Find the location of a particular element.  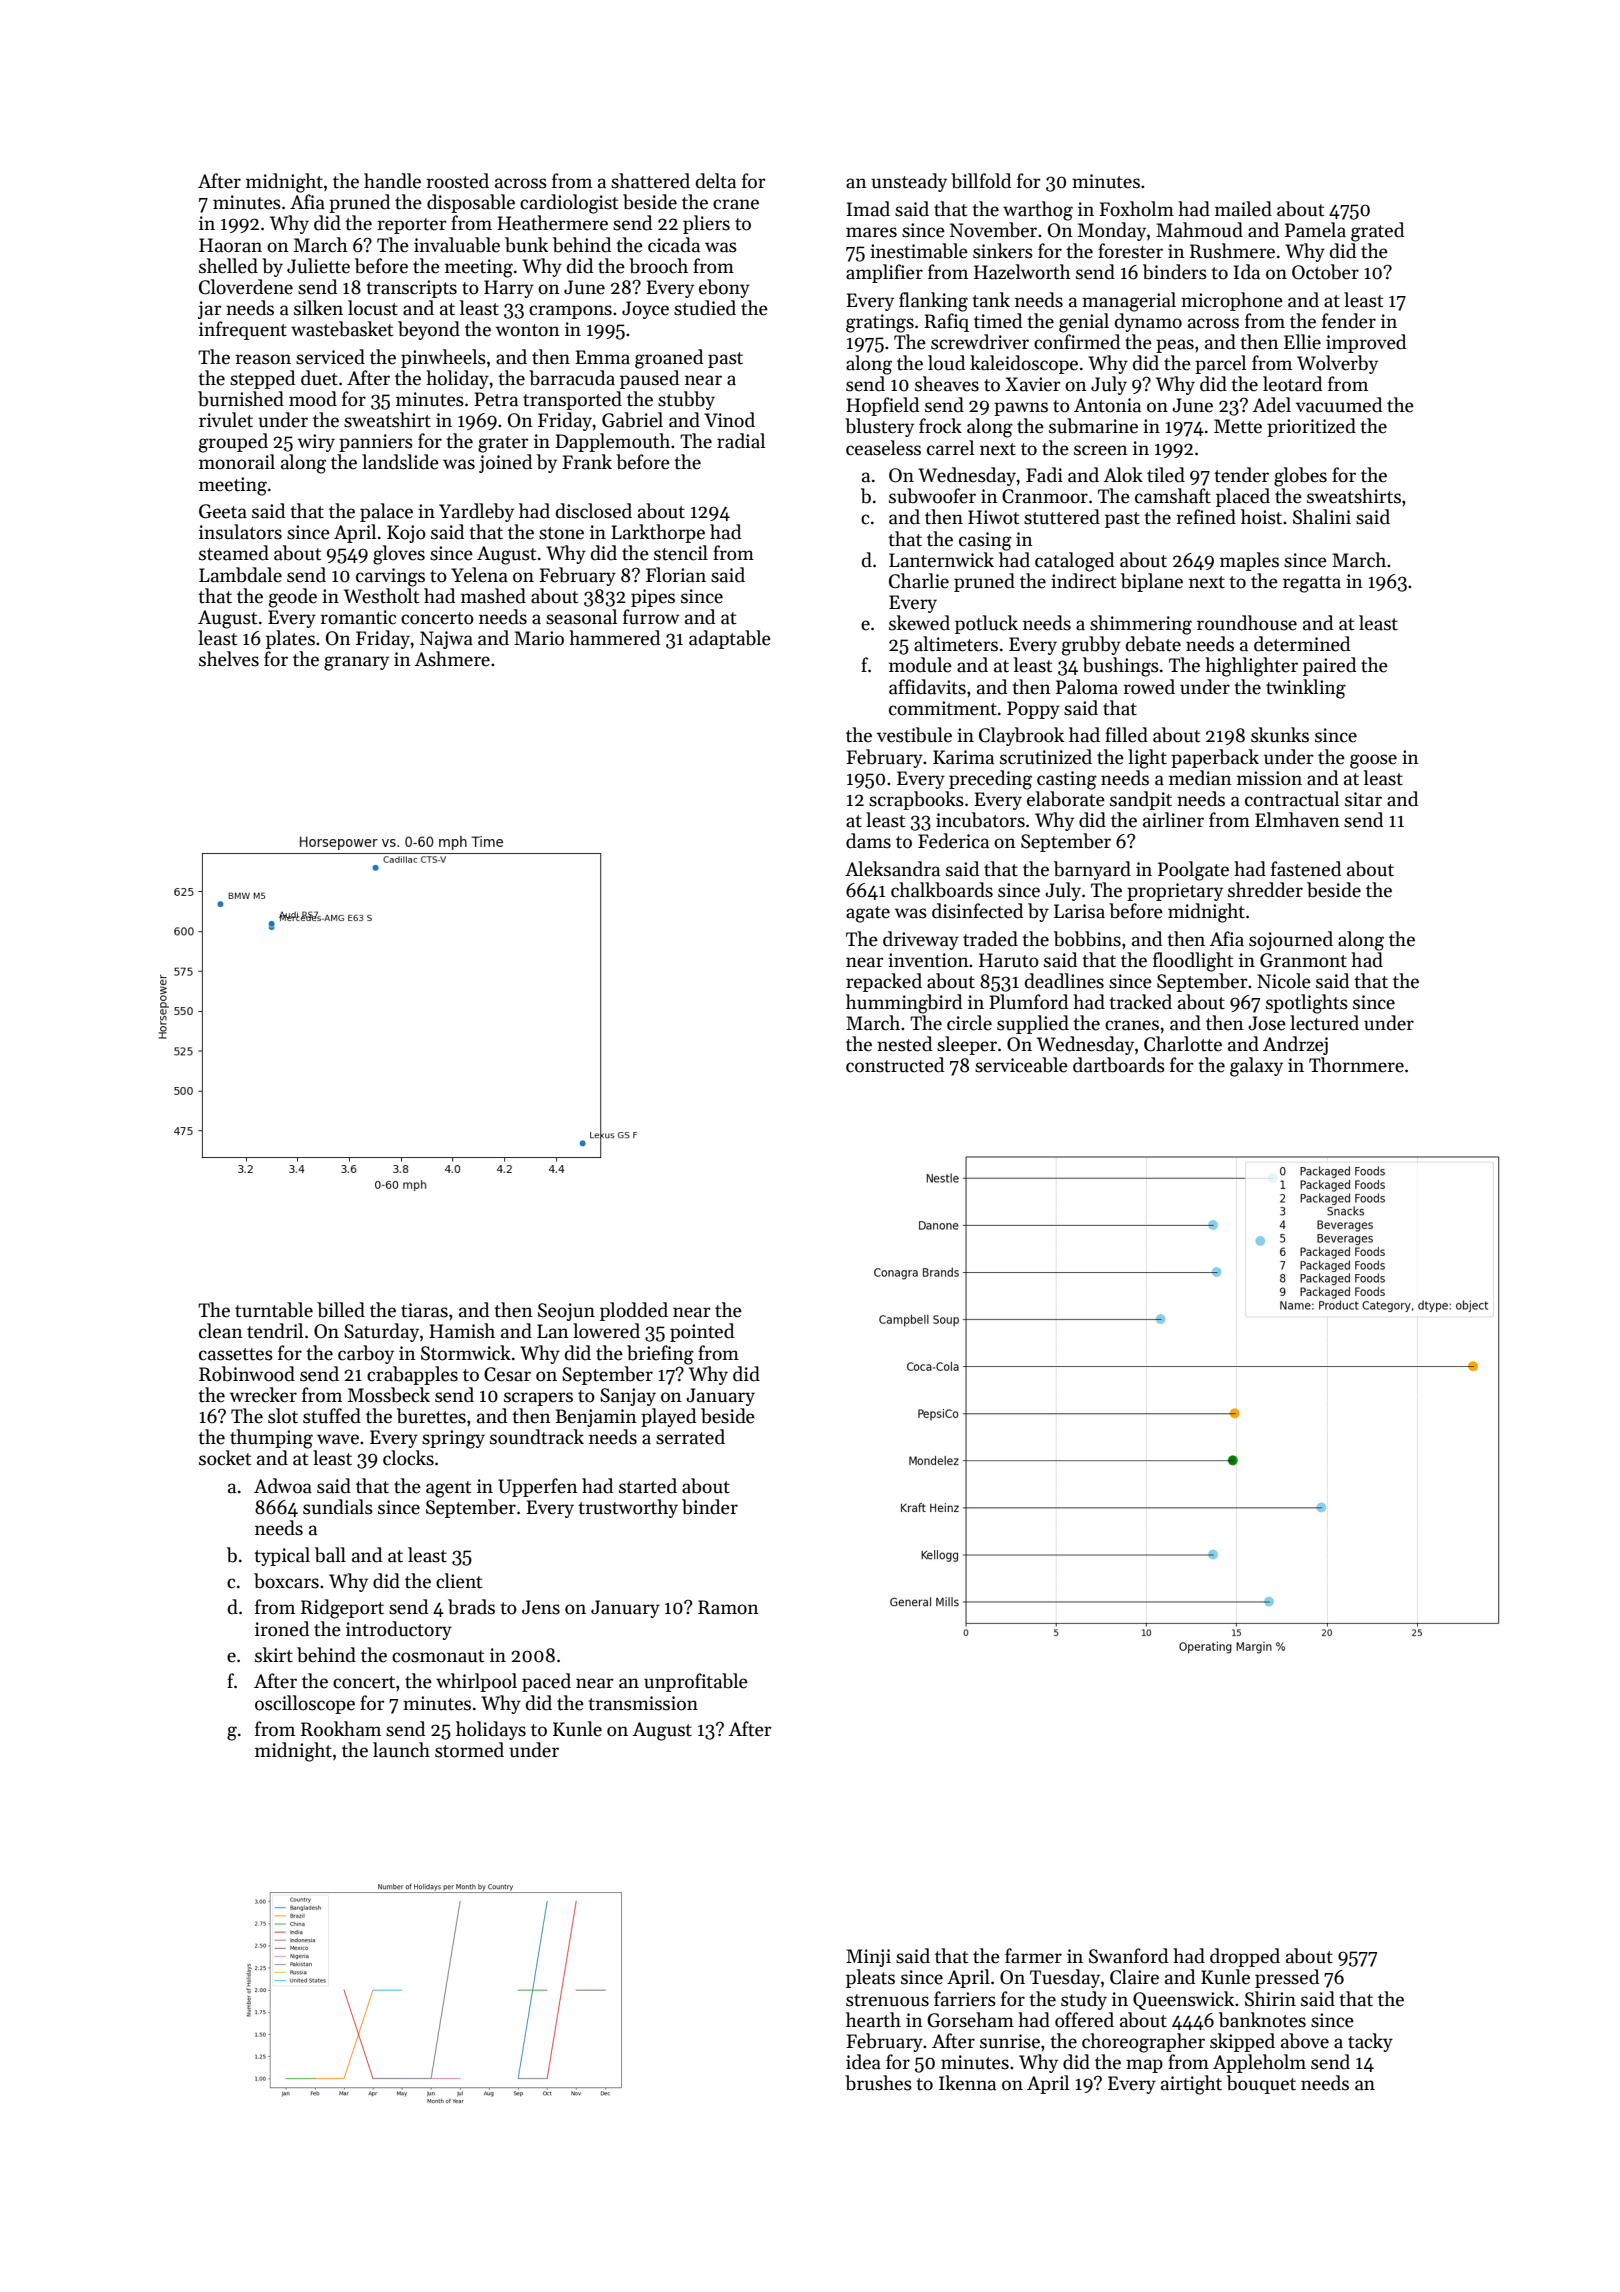

serrated is located at coordinates (690, 1437).
